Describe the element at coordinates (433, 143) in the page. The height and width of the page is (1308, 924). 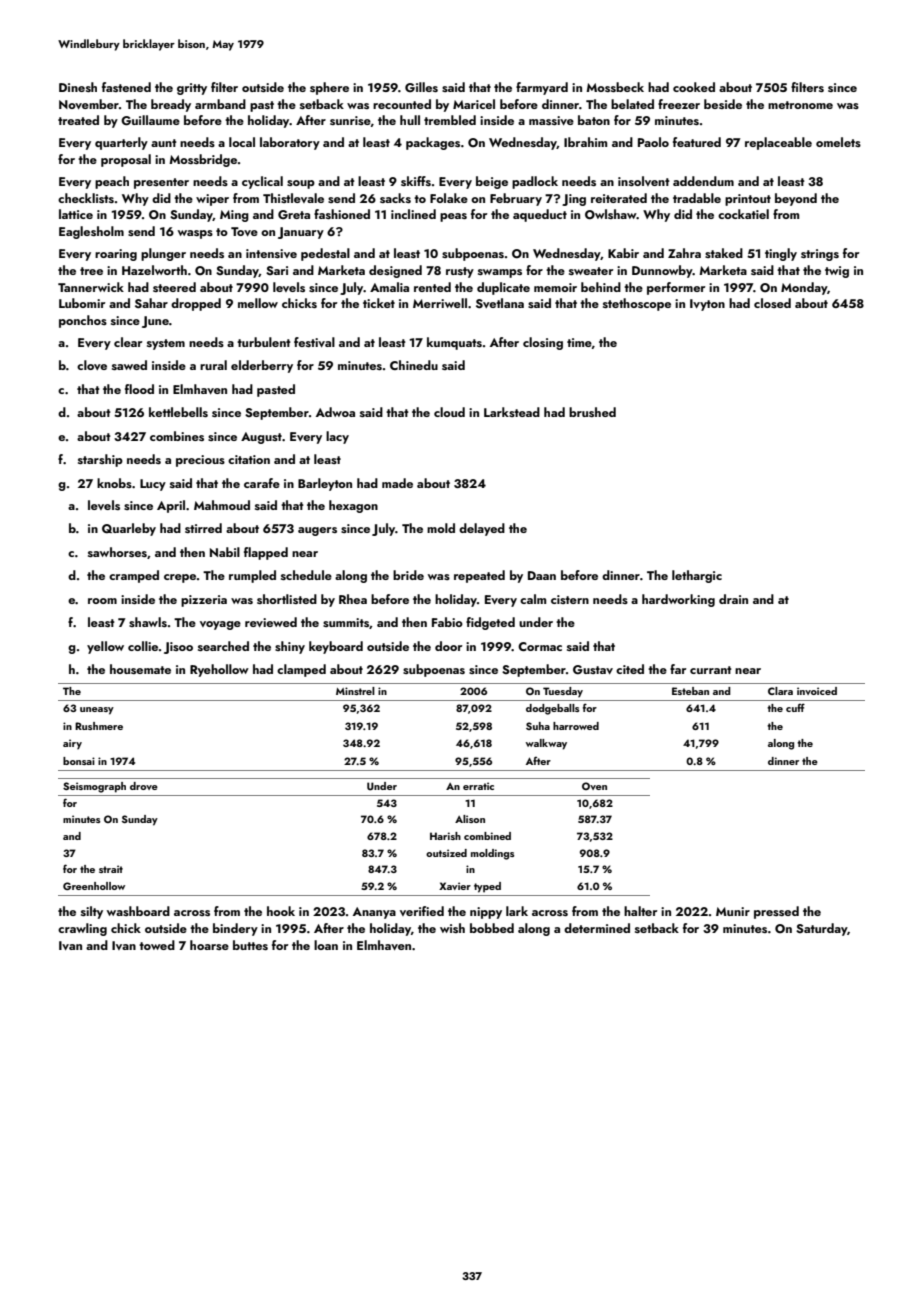
I see `packages` at that location.
